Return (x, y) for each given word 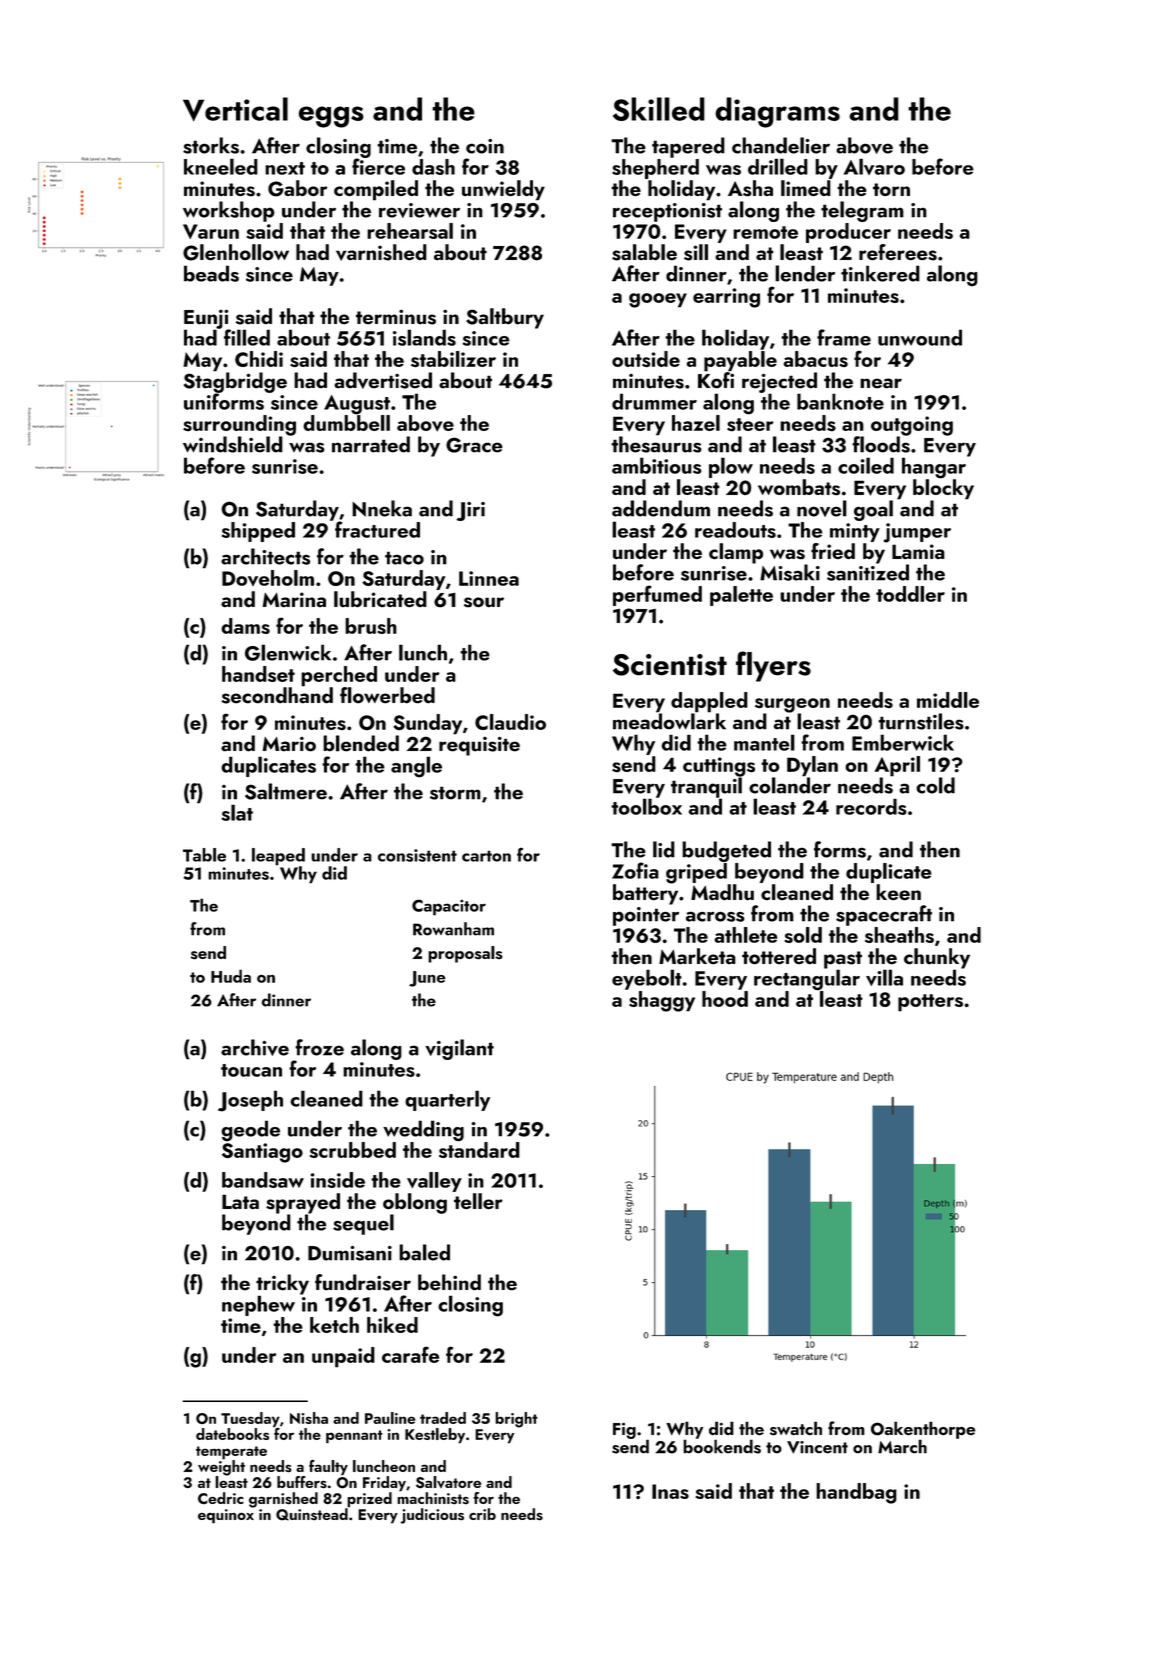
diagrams (777, 112)
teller (478, 1201)
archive (255, 1047)
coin (485, 146)
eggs (331, 117)
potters (930, 1003)
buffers (302, 1482)
